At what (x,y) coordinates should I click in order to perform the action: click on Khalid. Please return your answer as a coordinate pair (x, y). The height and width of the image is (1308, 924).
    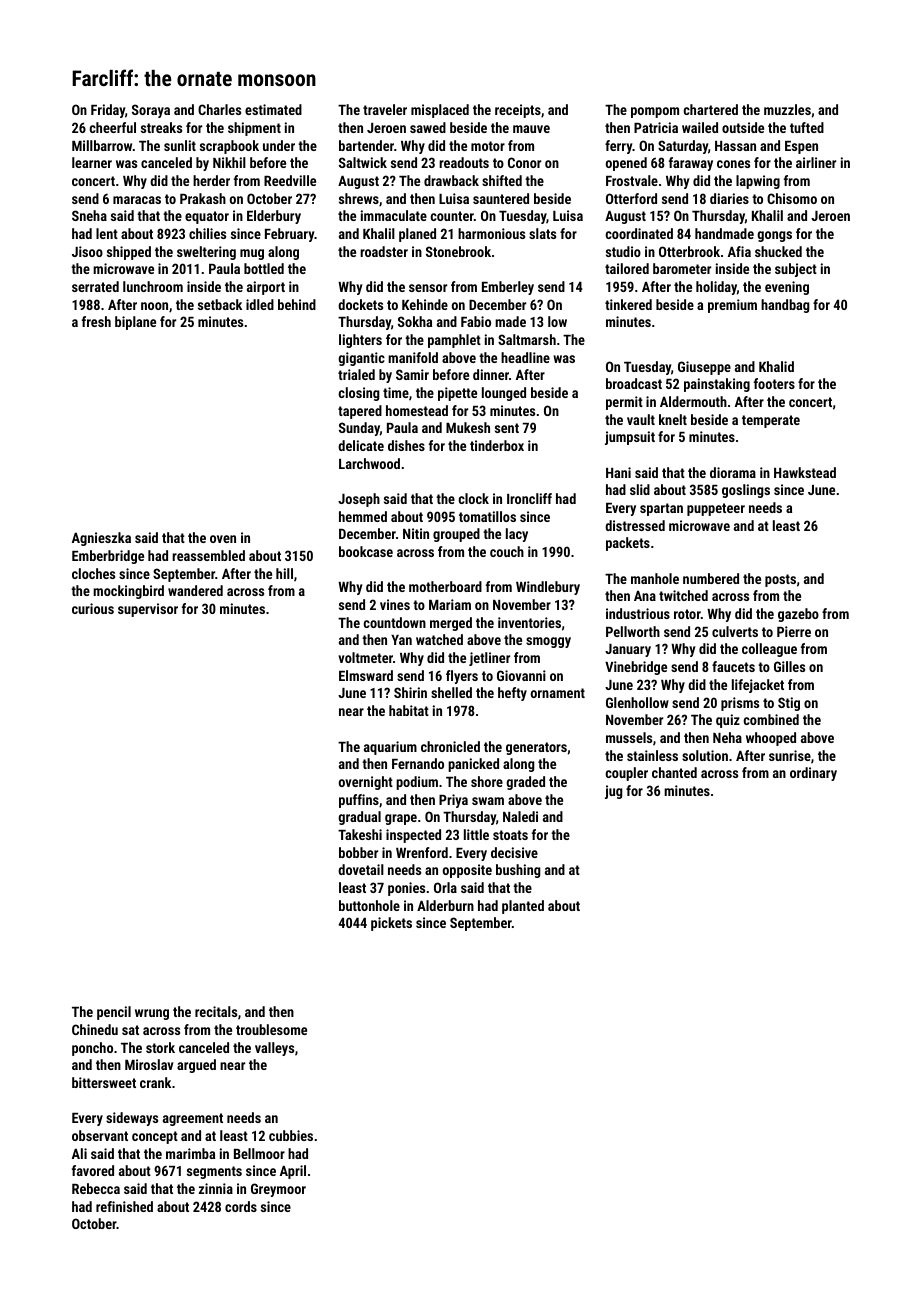
    Looking at the image, I should click on (776, 366).
